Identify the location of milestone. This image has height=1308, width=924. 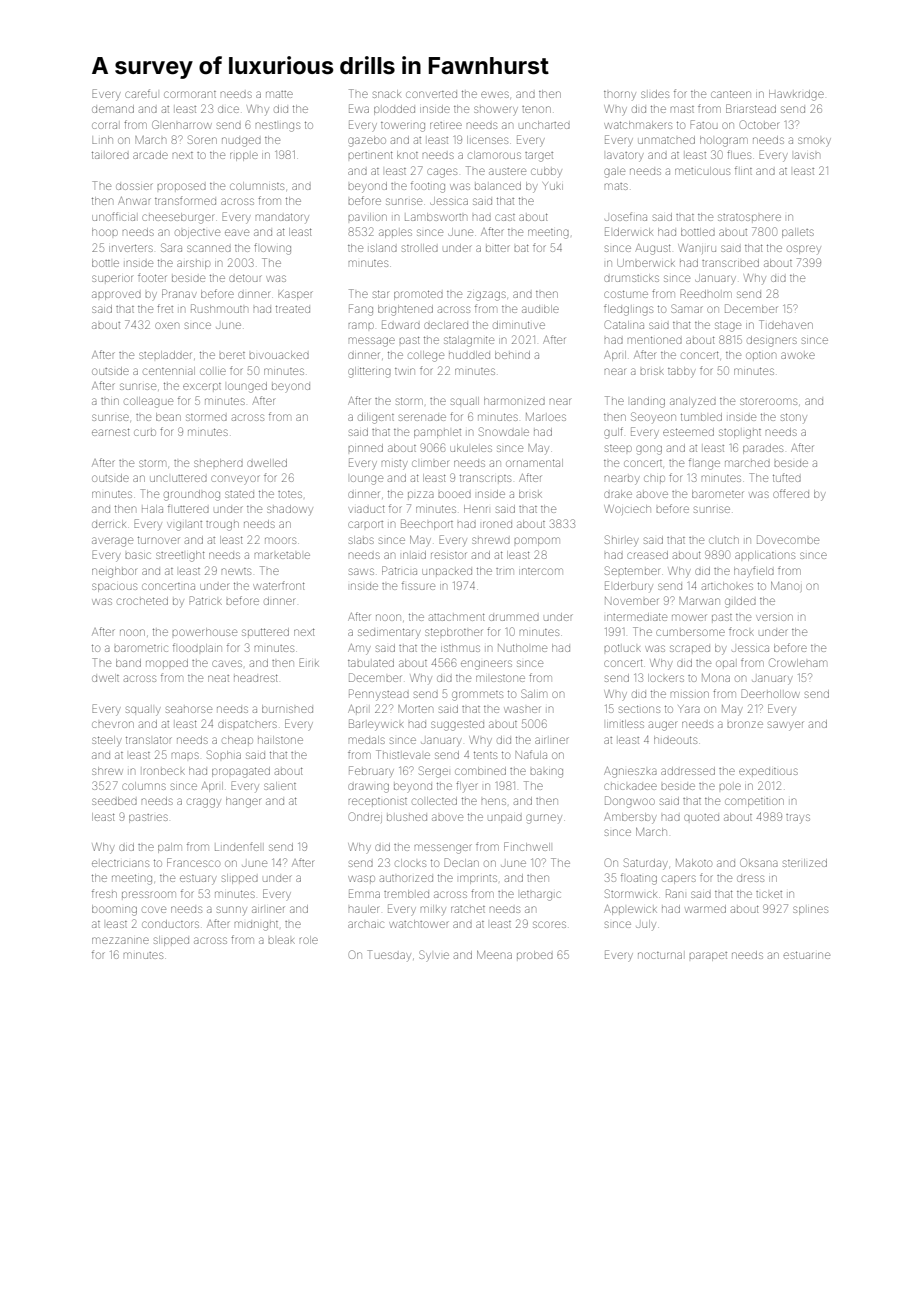
(500, 678).
